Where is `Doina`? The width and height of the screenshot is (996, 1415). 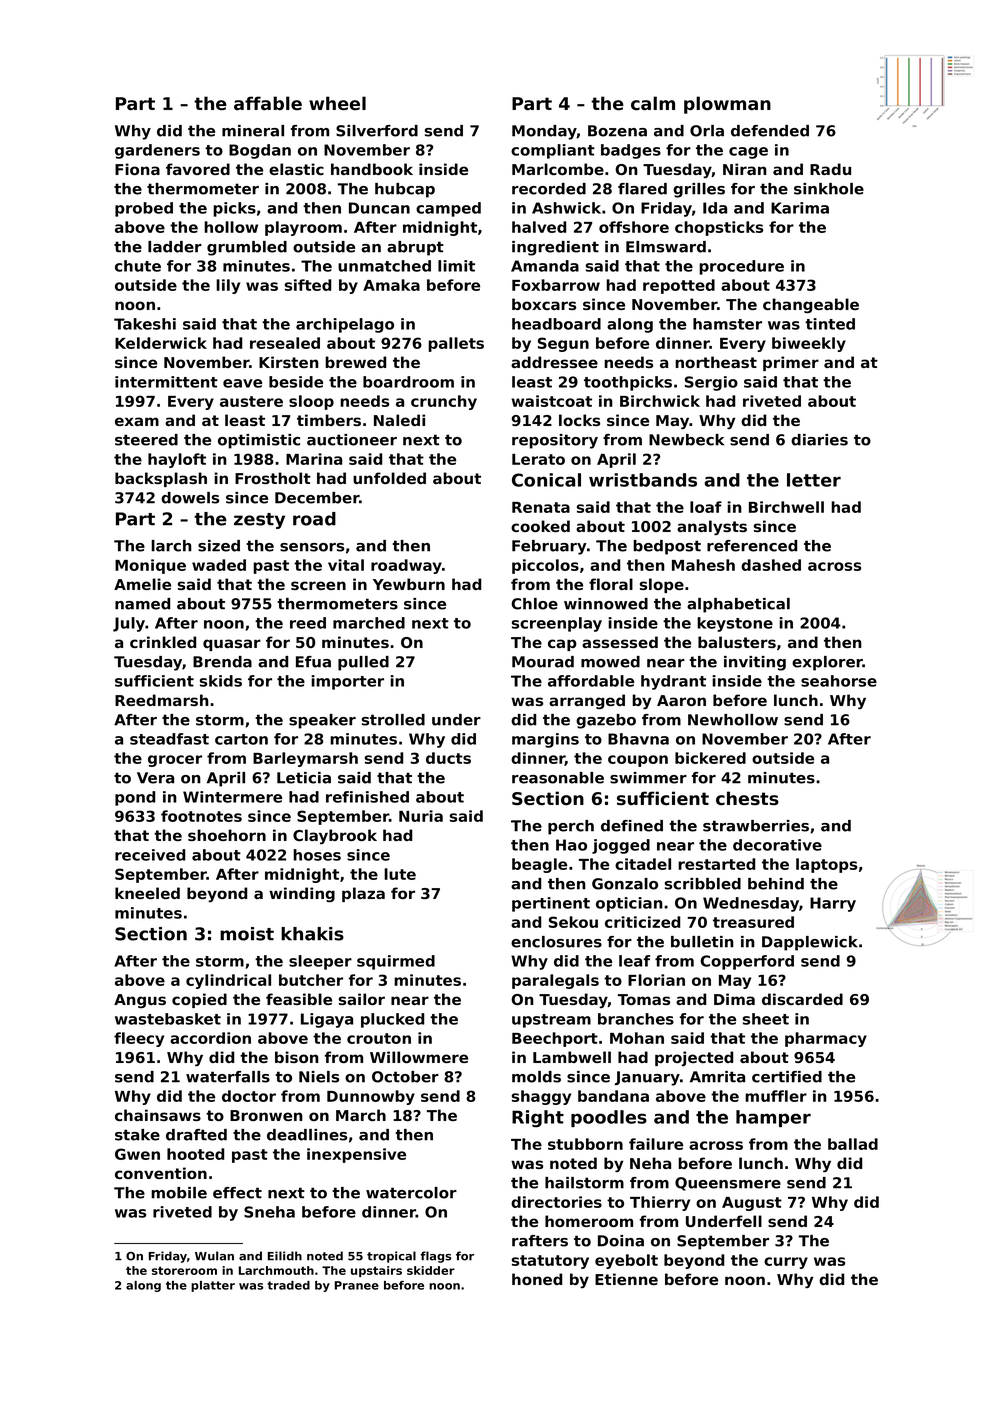 Doina is located at coordinates (621, 1241).
